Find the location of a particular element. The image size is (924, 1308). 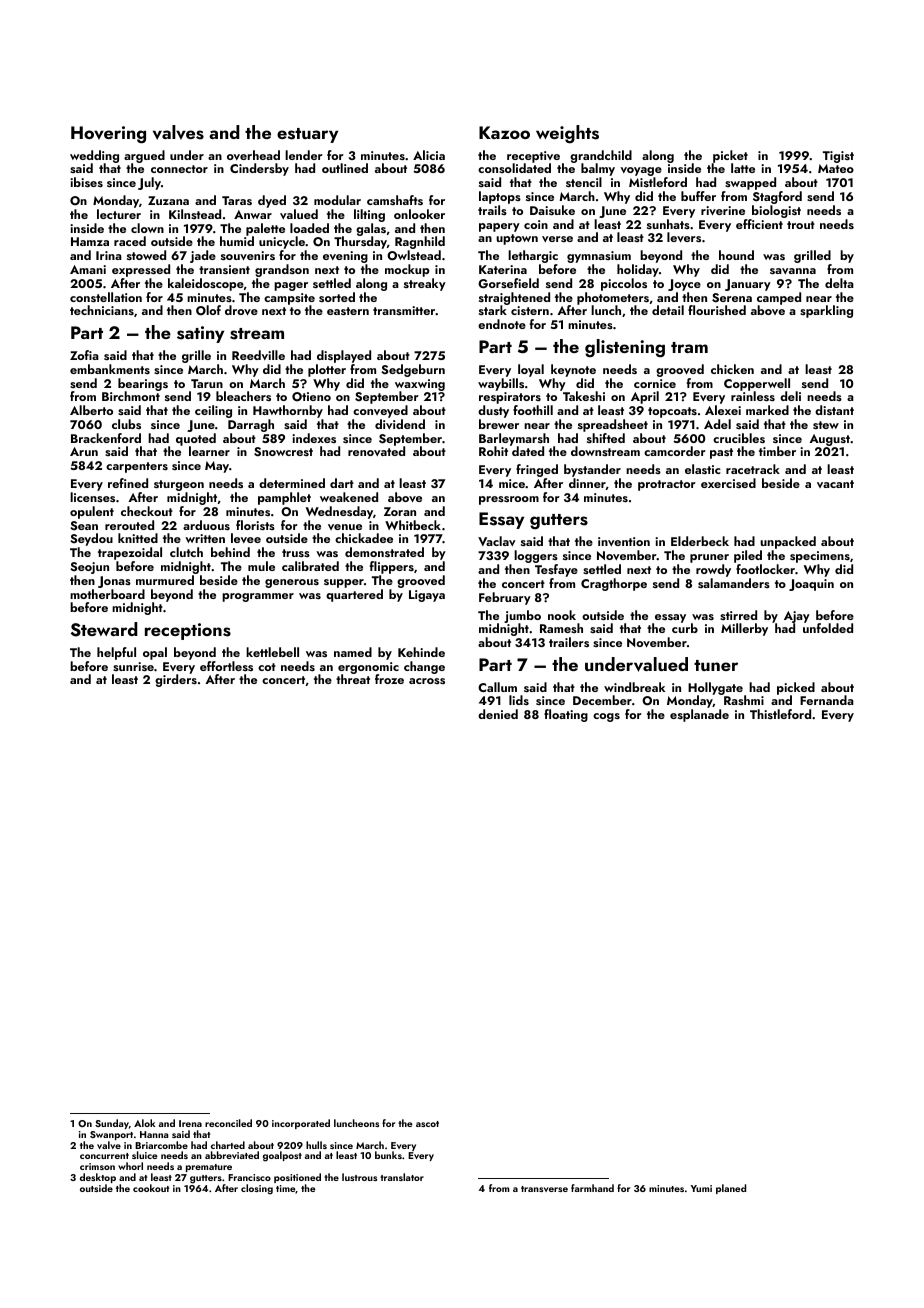

reconciled is located at coordinates (228, 1123).
